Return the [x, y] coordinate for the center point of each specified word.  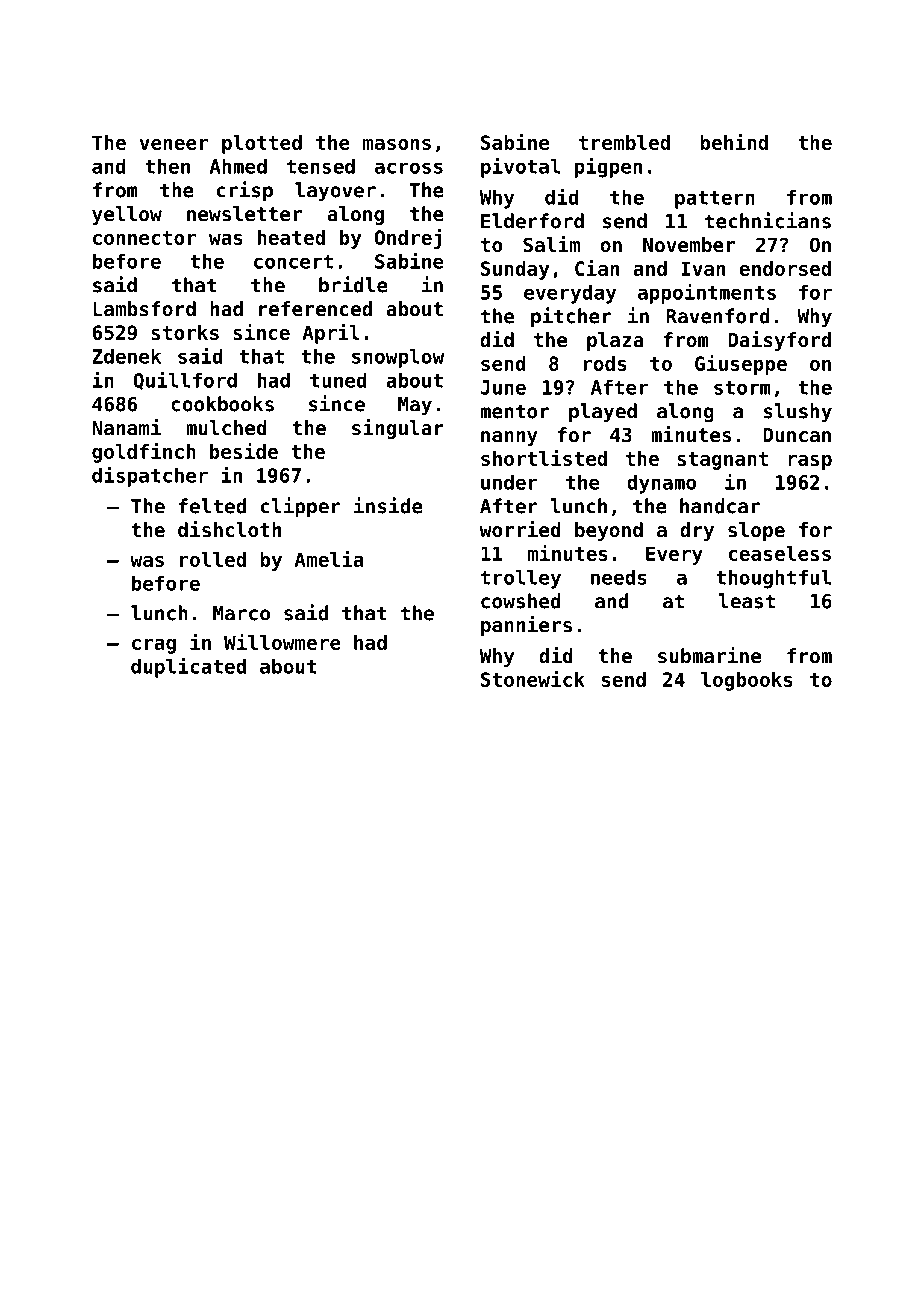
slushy [798, 413]
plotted [262, 144]
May [415, 406]
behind [734, 142]
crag [154, 646]
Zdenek [127, 356]
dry [697, 531]
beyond [609, 531]
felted [212, 506]
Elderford [532, 221]
